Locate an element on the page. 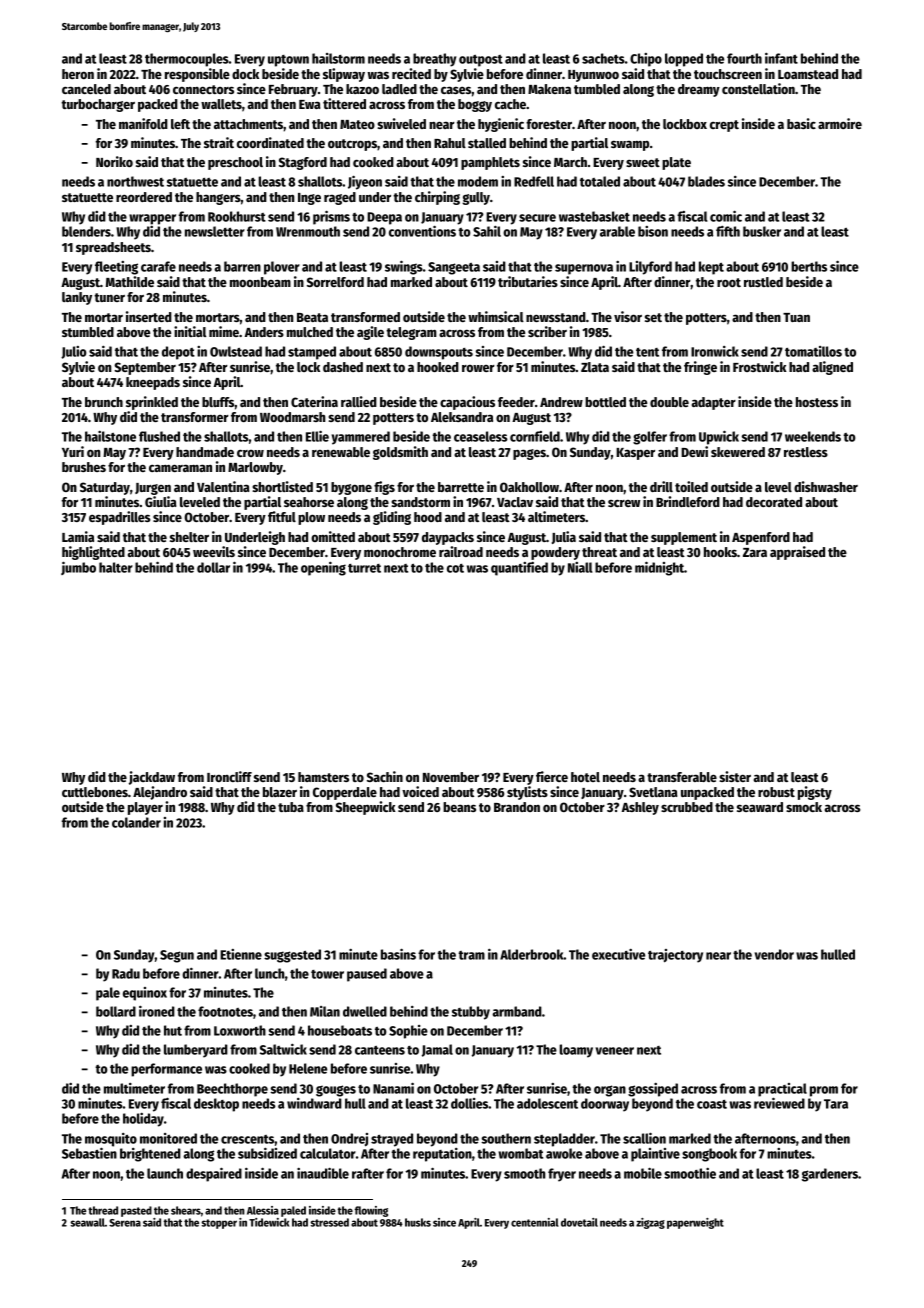  dollies is located at coordinates (469, 1103).
